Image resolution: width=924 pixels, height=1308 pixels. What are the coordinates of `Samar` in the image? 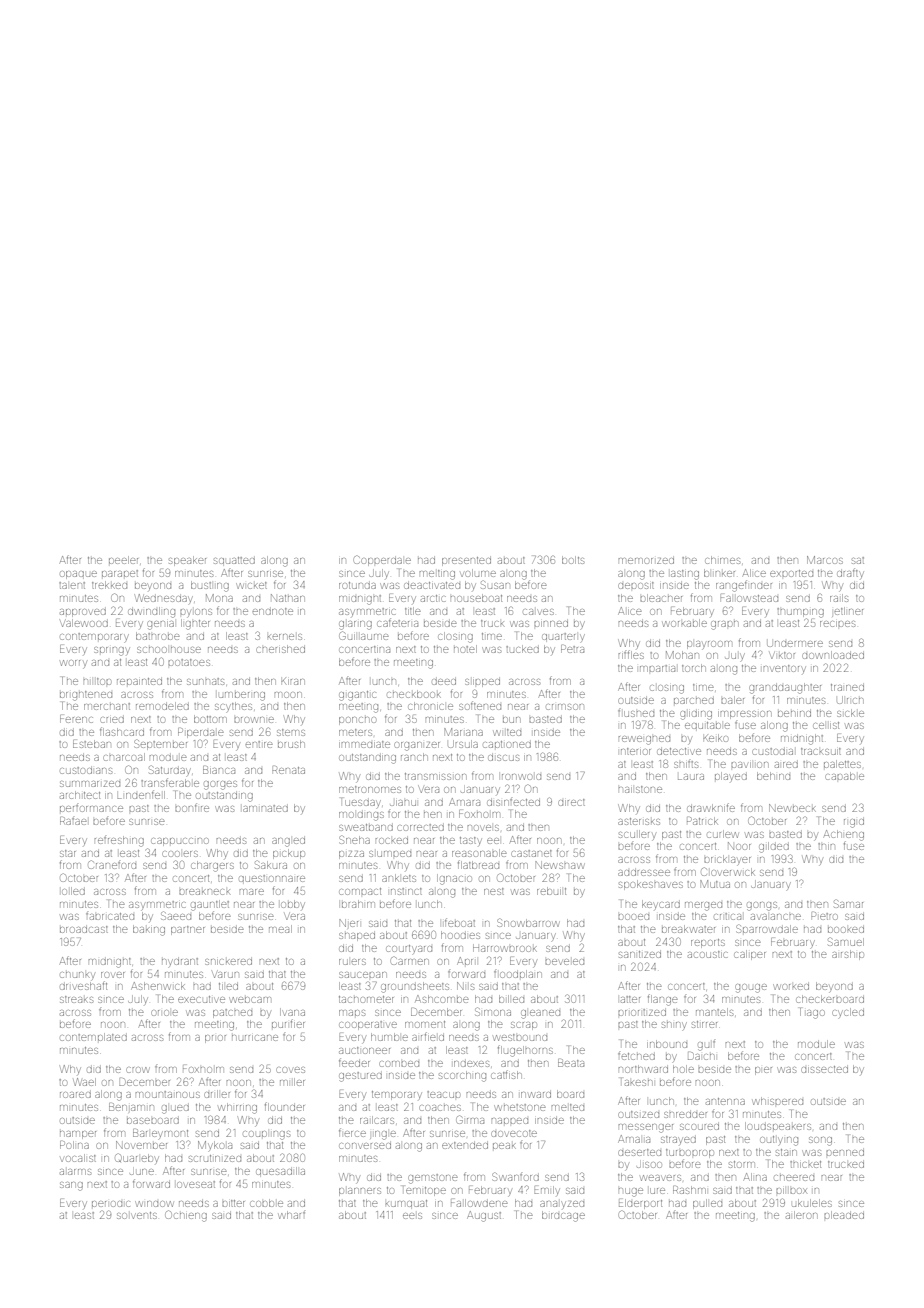 It's located at (848, 903).
